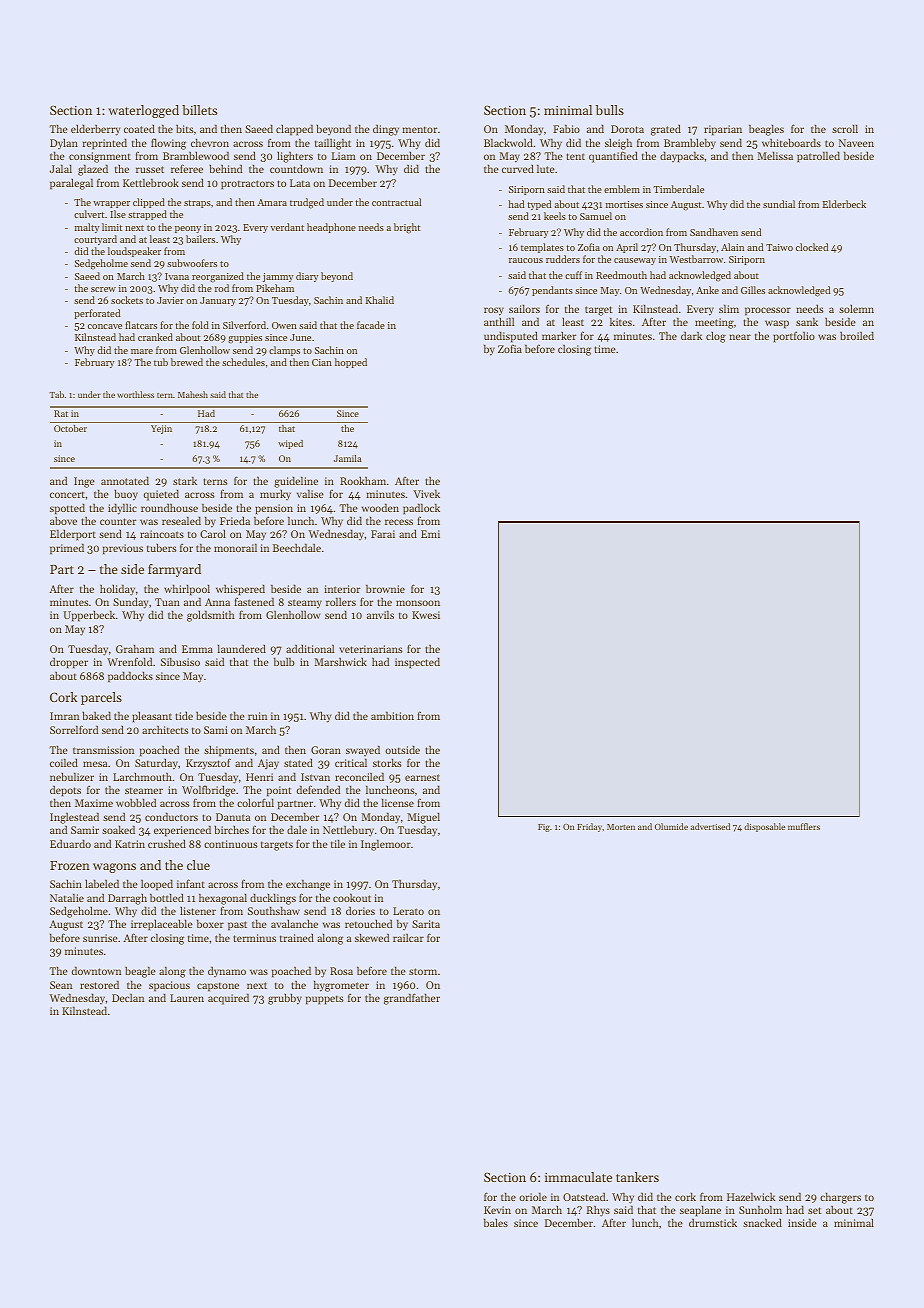 This screenshot has width=924, height=1308. Describe the element at coordinates (371, 649) in the screenshot. I see `veterinarians` at that location.
